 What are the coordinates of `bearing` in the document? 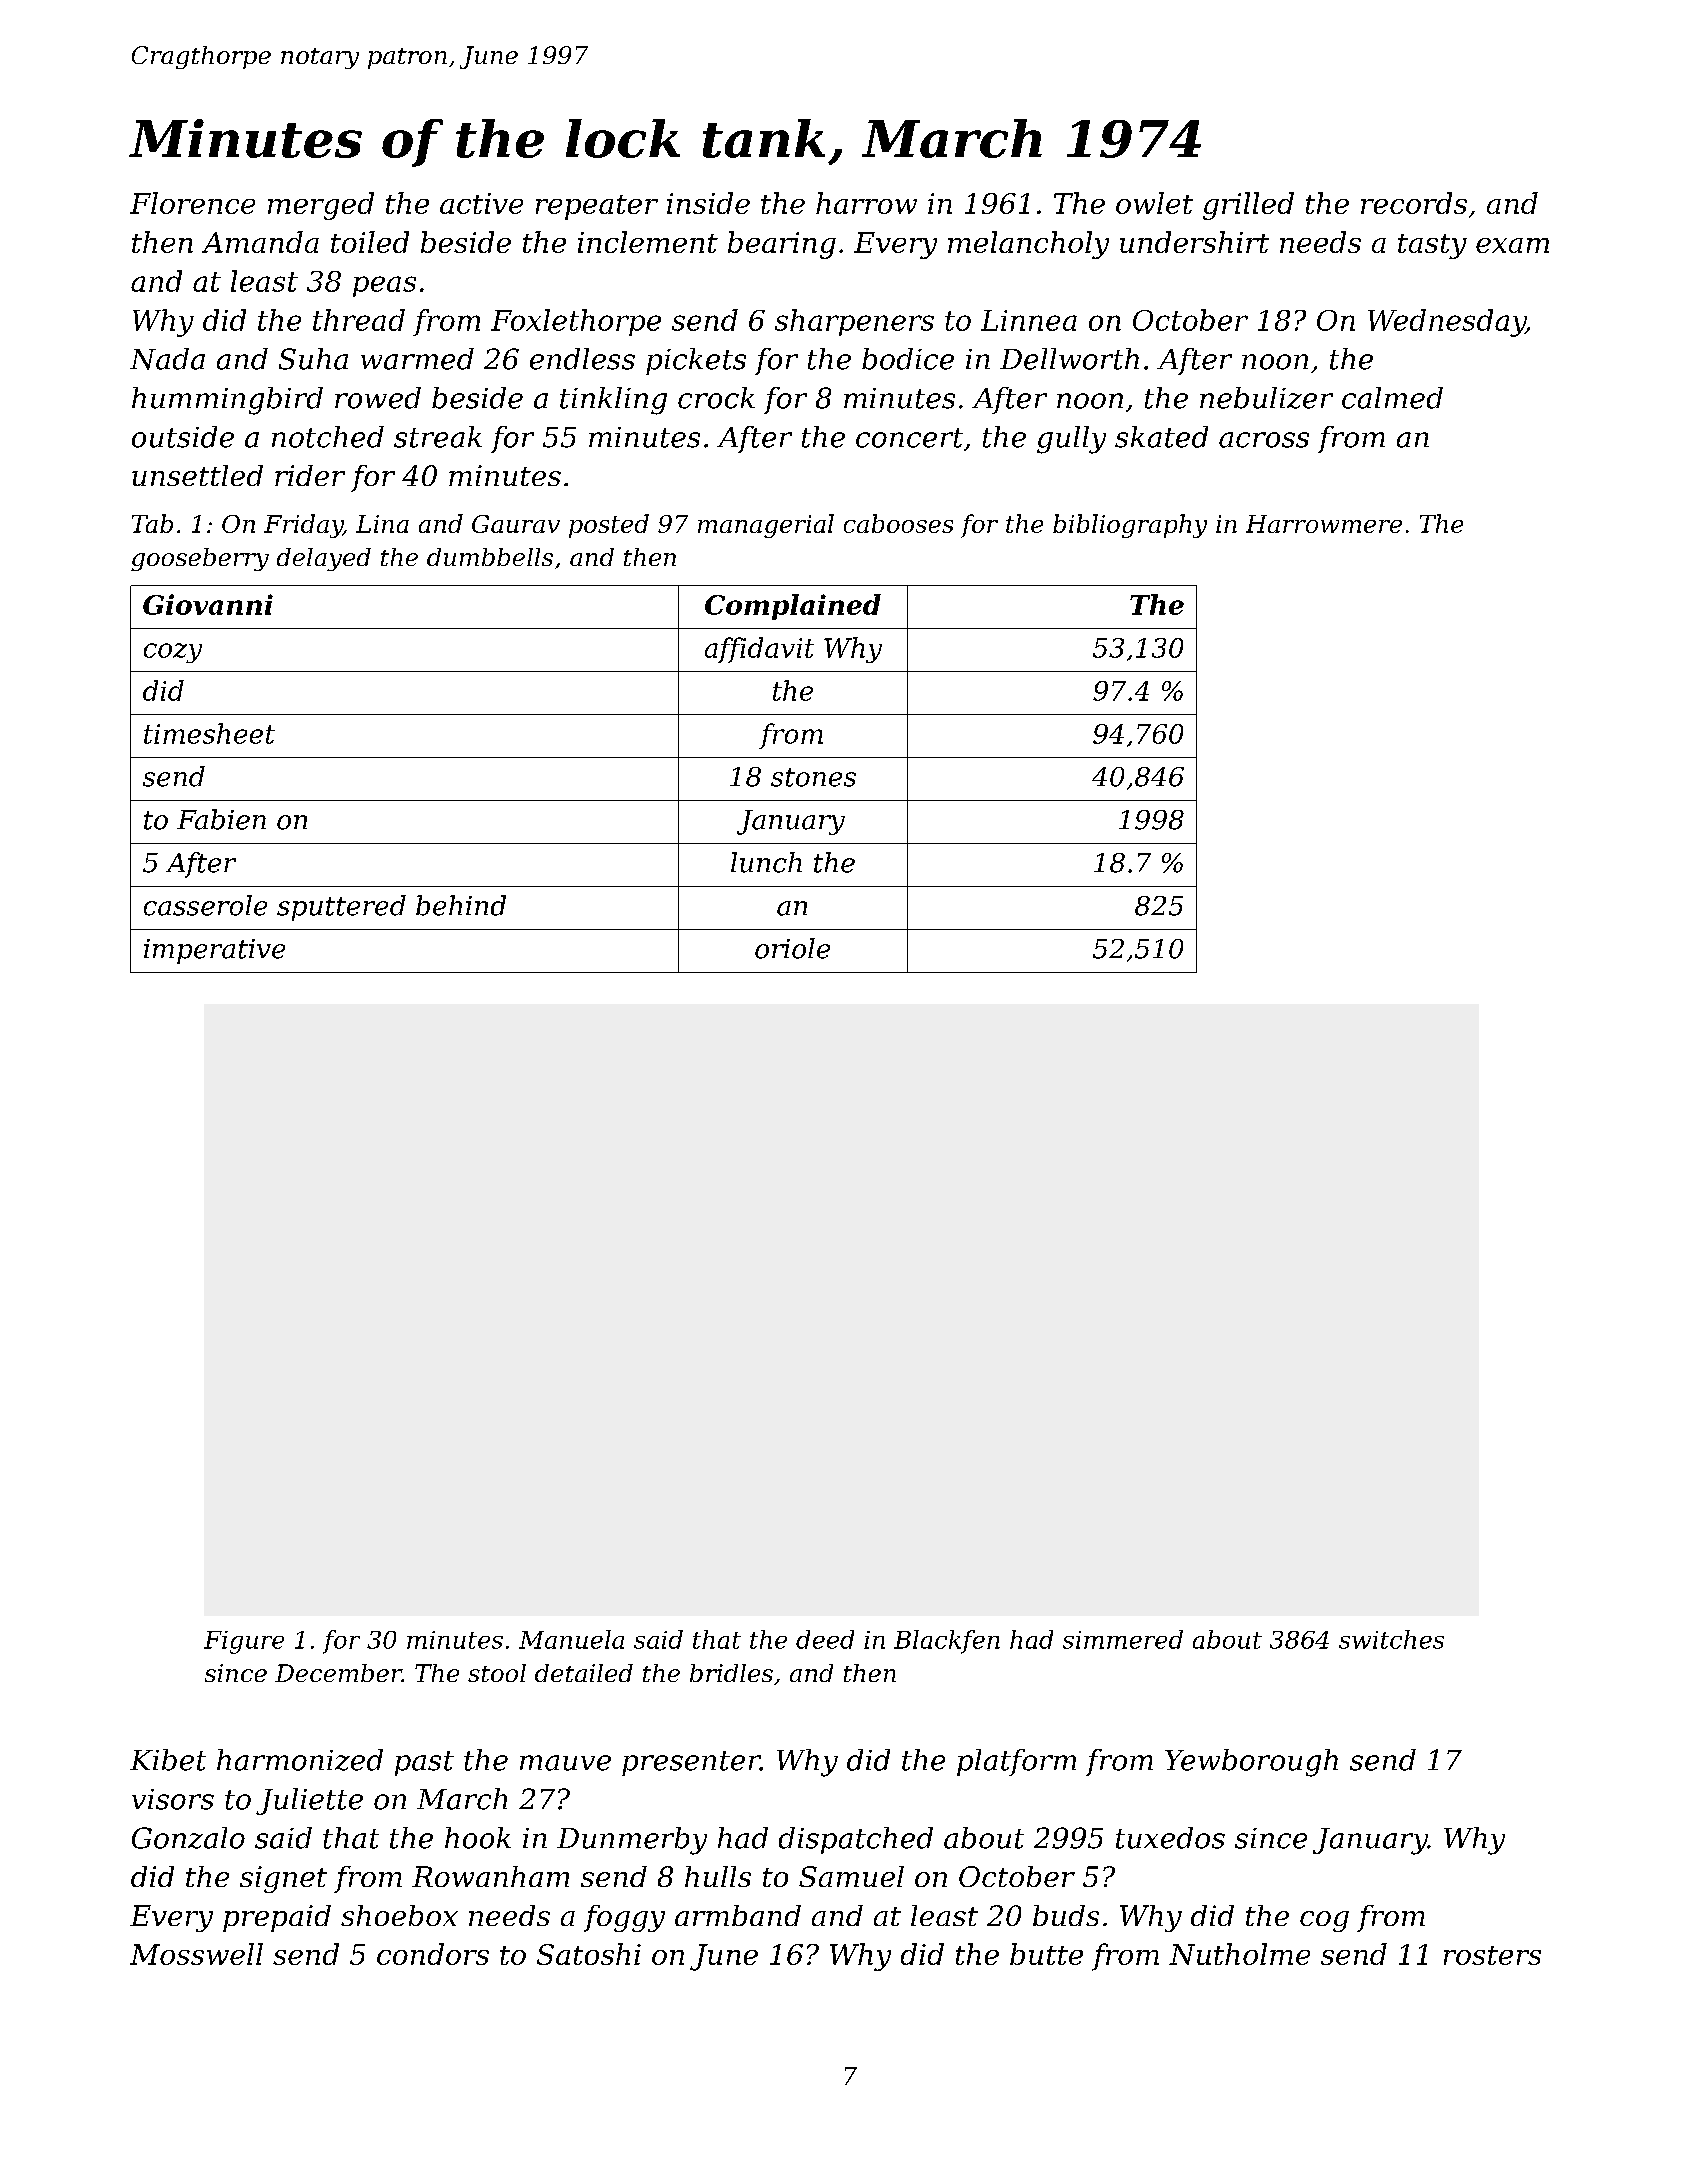 It's located at (782, 245).
